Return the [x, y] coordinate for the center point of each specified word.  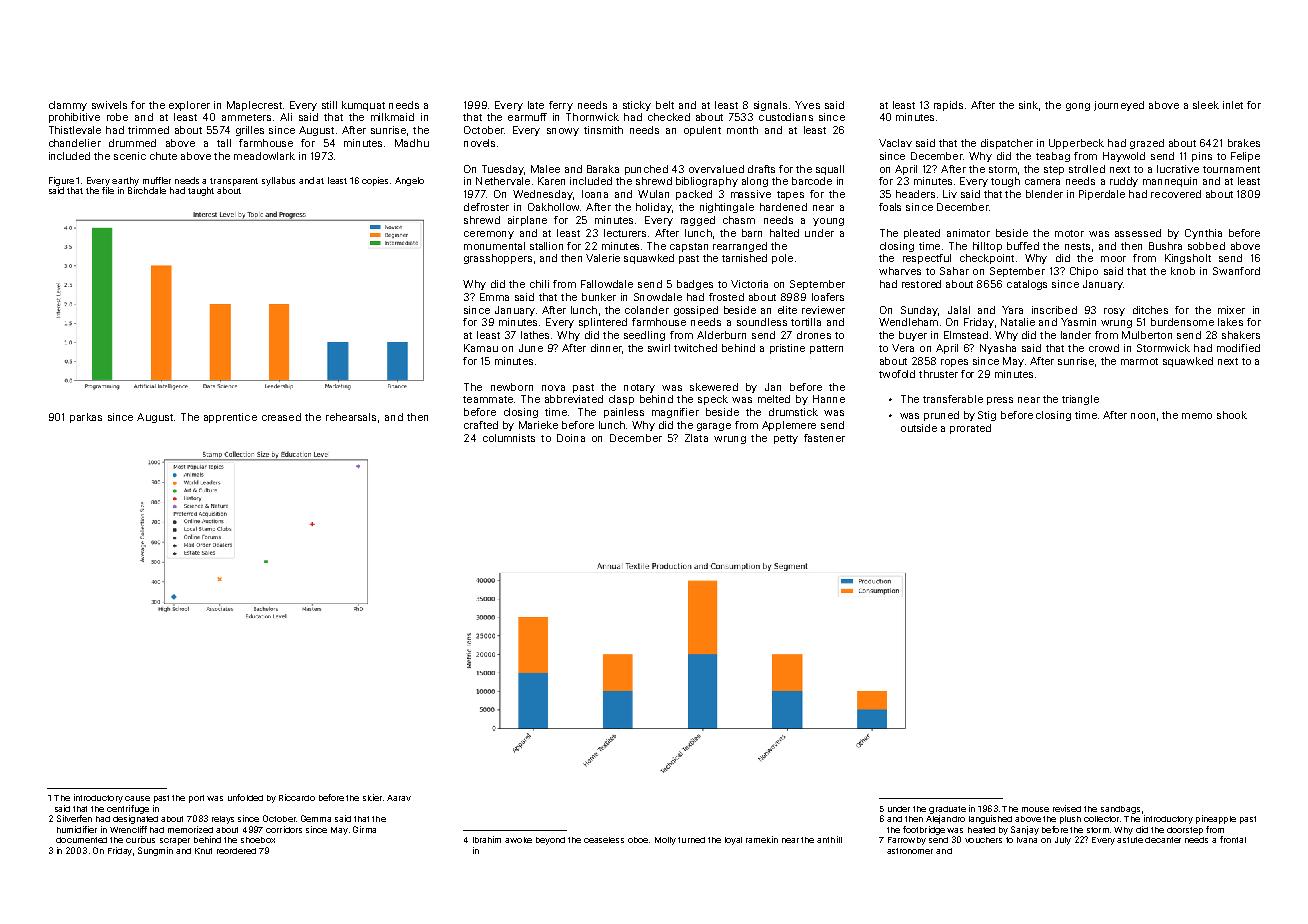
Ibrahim [487, 839]
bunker [599, 297]
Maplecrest [254, 106]
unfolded [245, 797]
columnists [509, 438]
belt [665, 105]
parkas [86, 418]
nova [553, 388]
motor [1069, 233]
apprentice [230, 418]
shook [1232, 415]
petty [786, 439]
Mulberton [1147, 335]
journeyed [1119, 106]
